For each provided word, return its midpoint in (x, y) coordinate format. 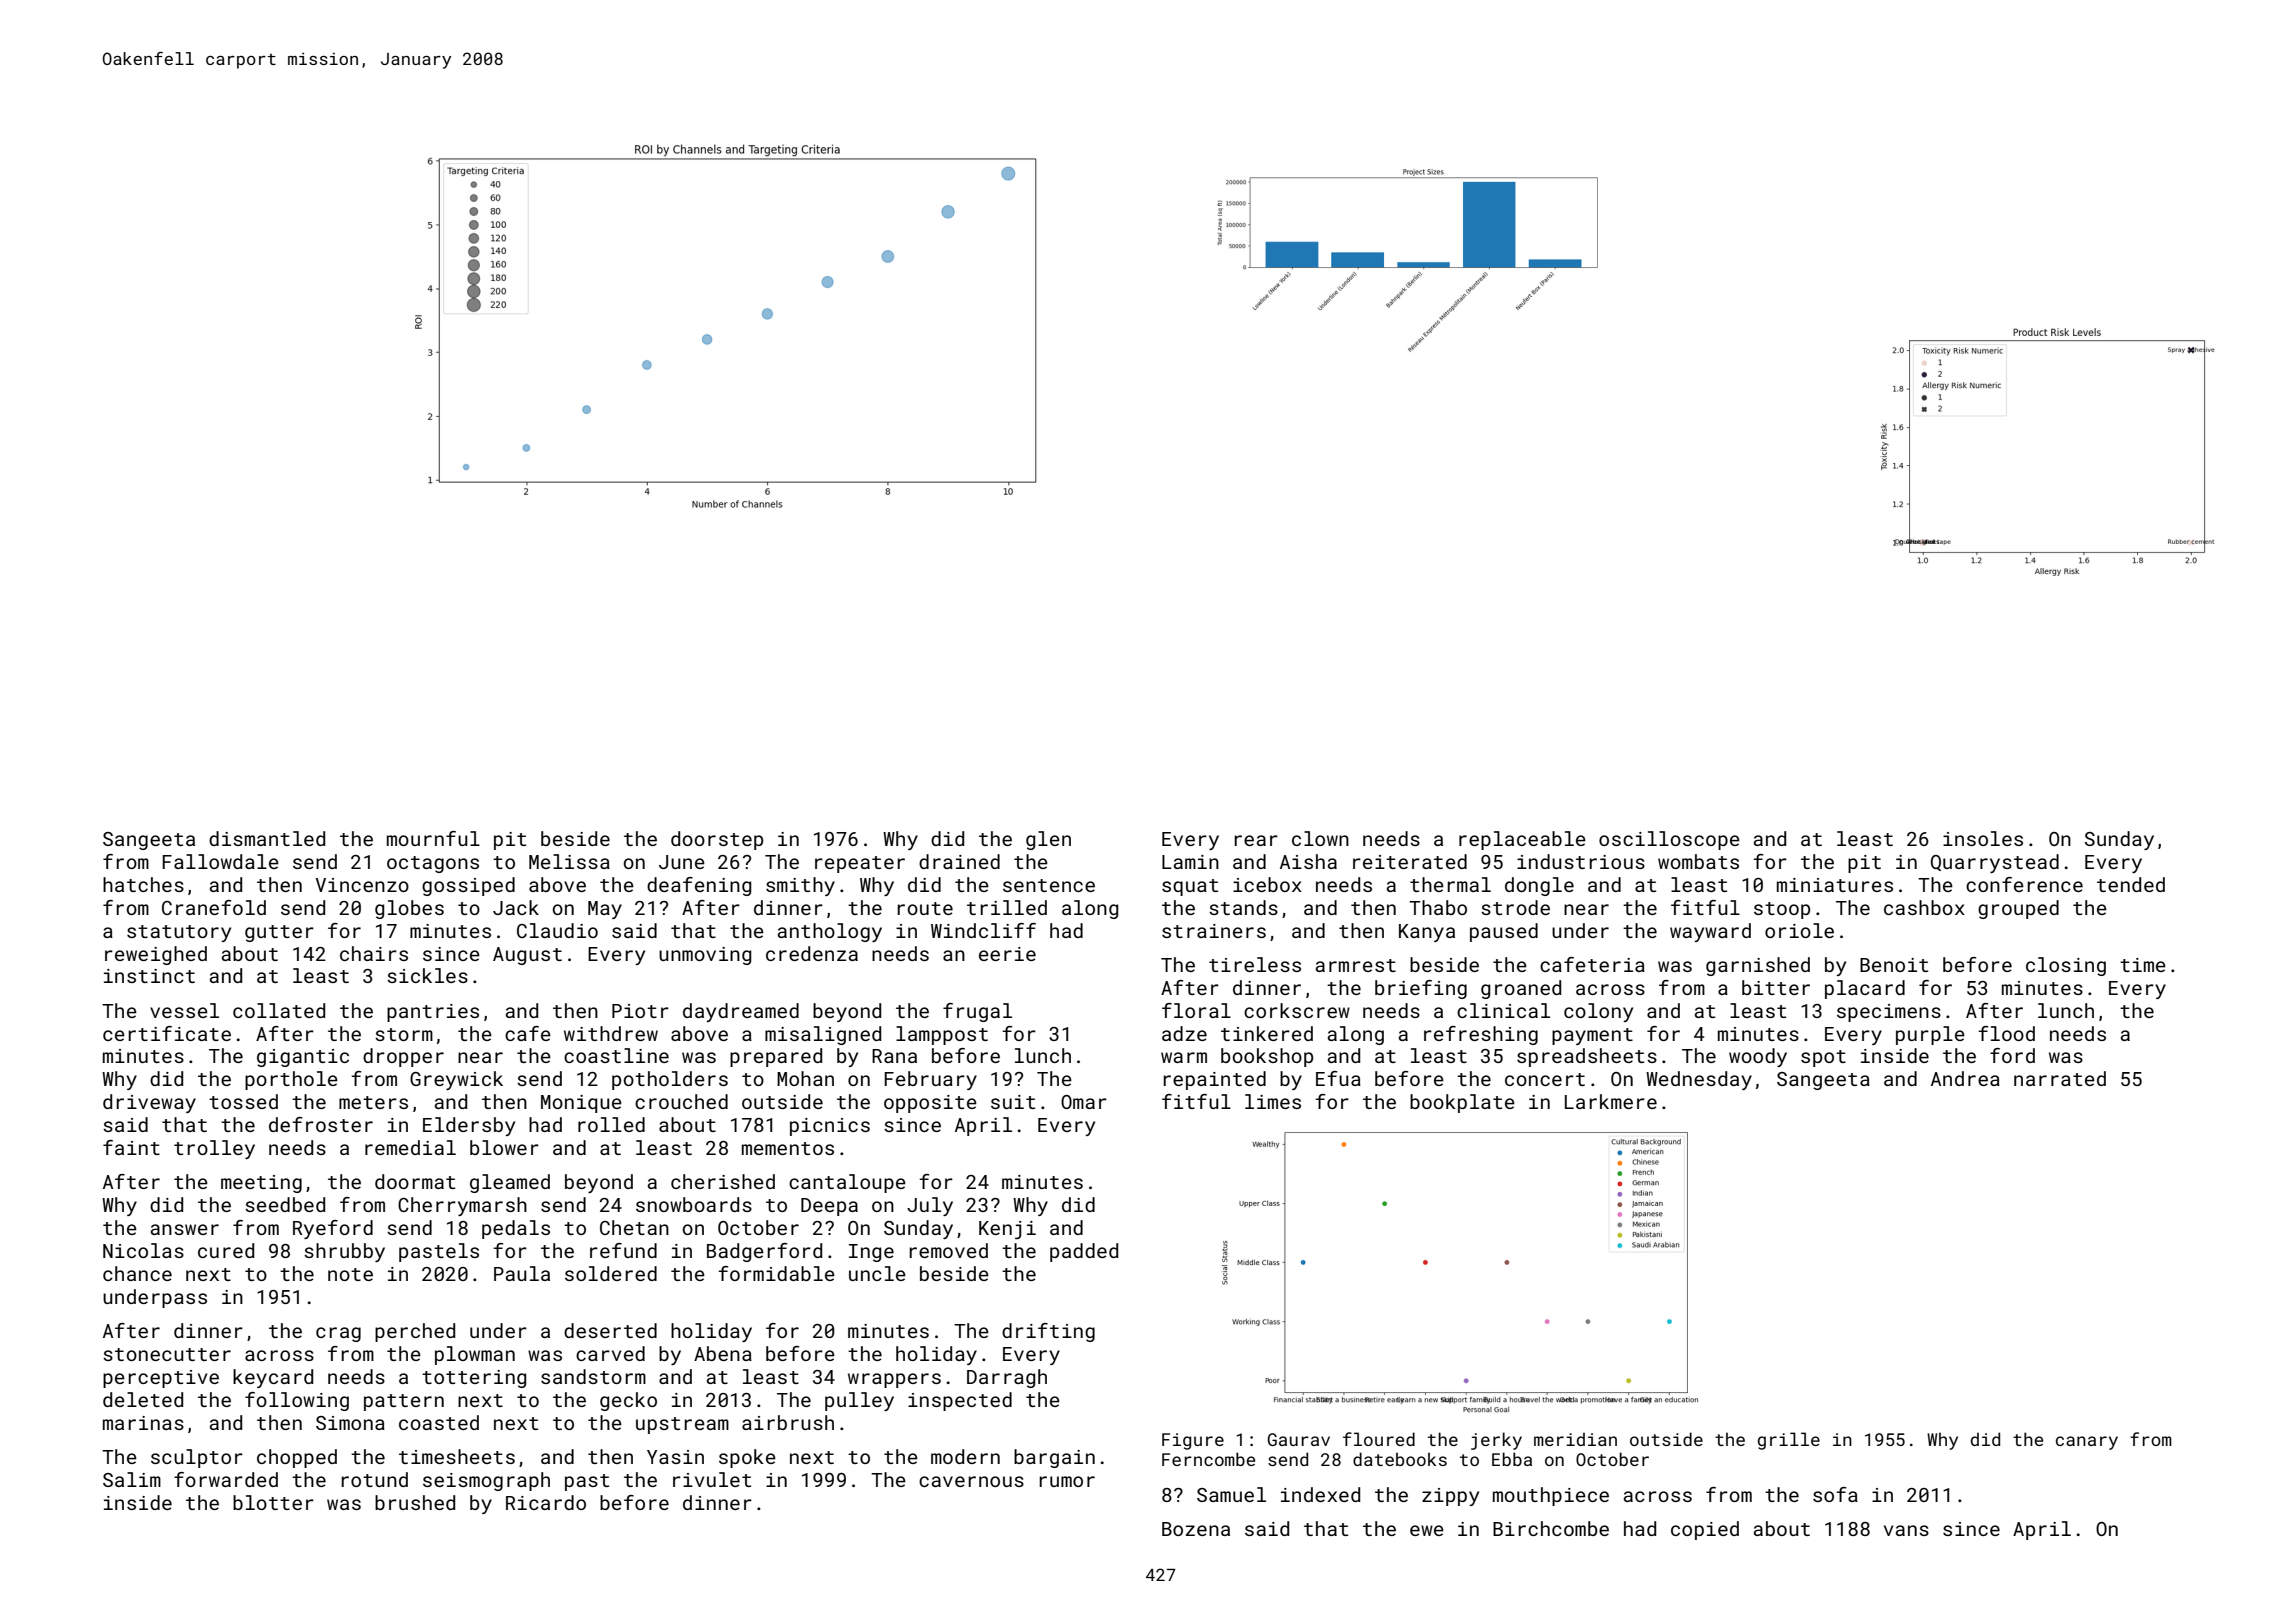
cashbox (1924, 907)
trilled (1007, 907)
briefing (1421, 989)
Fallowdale (220, 861)
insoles (1983, 838)
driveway (149, 1103)
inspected (960, 1401)
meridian (1575, 1439)
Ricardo (546, 1502)
